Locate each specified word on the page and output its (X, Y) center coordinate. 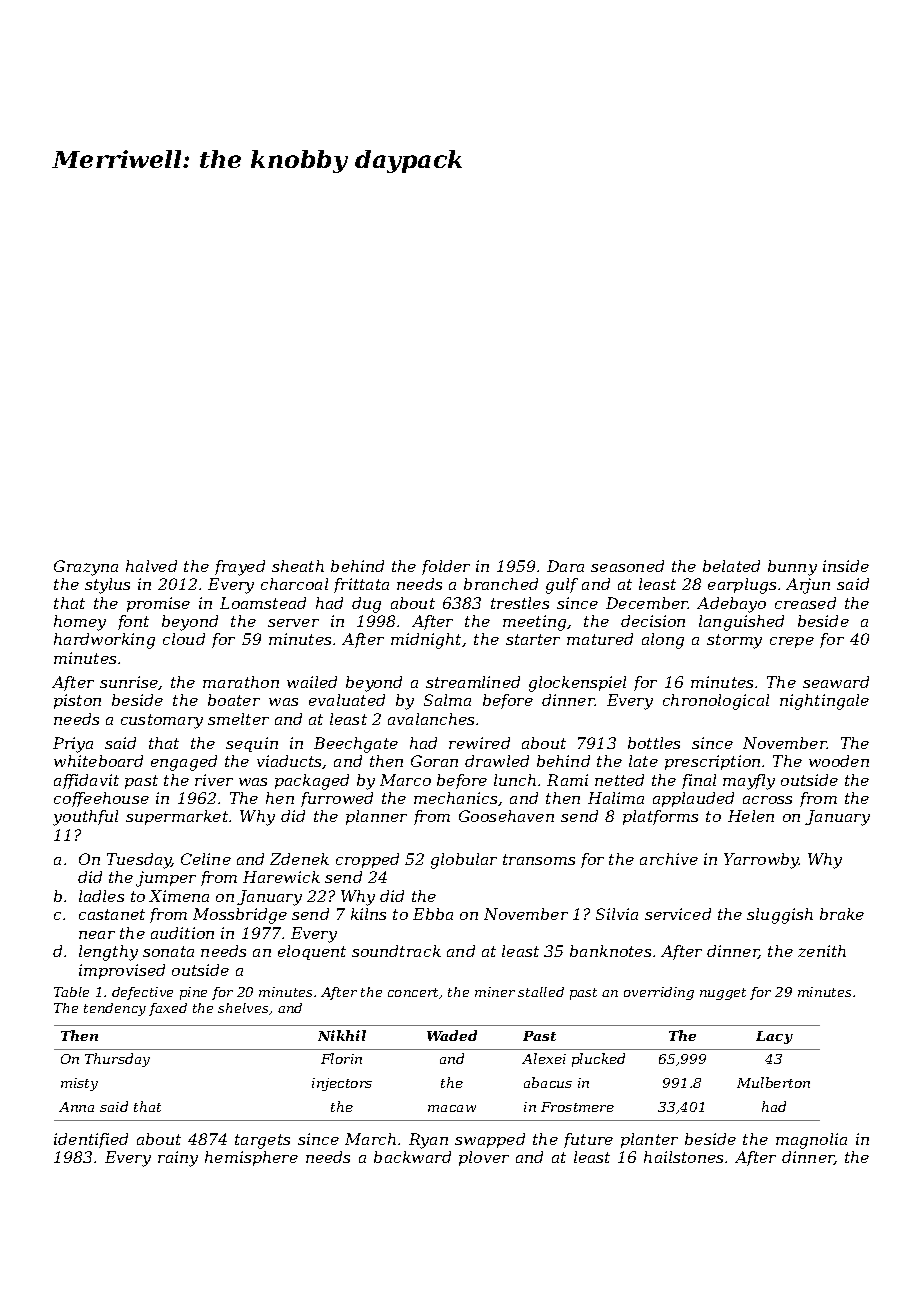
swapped (490, 1140)
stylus (107, 586)
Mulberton (773, 1082)
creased (805, 603)
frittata (361, 585)
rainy (178, 1159)
